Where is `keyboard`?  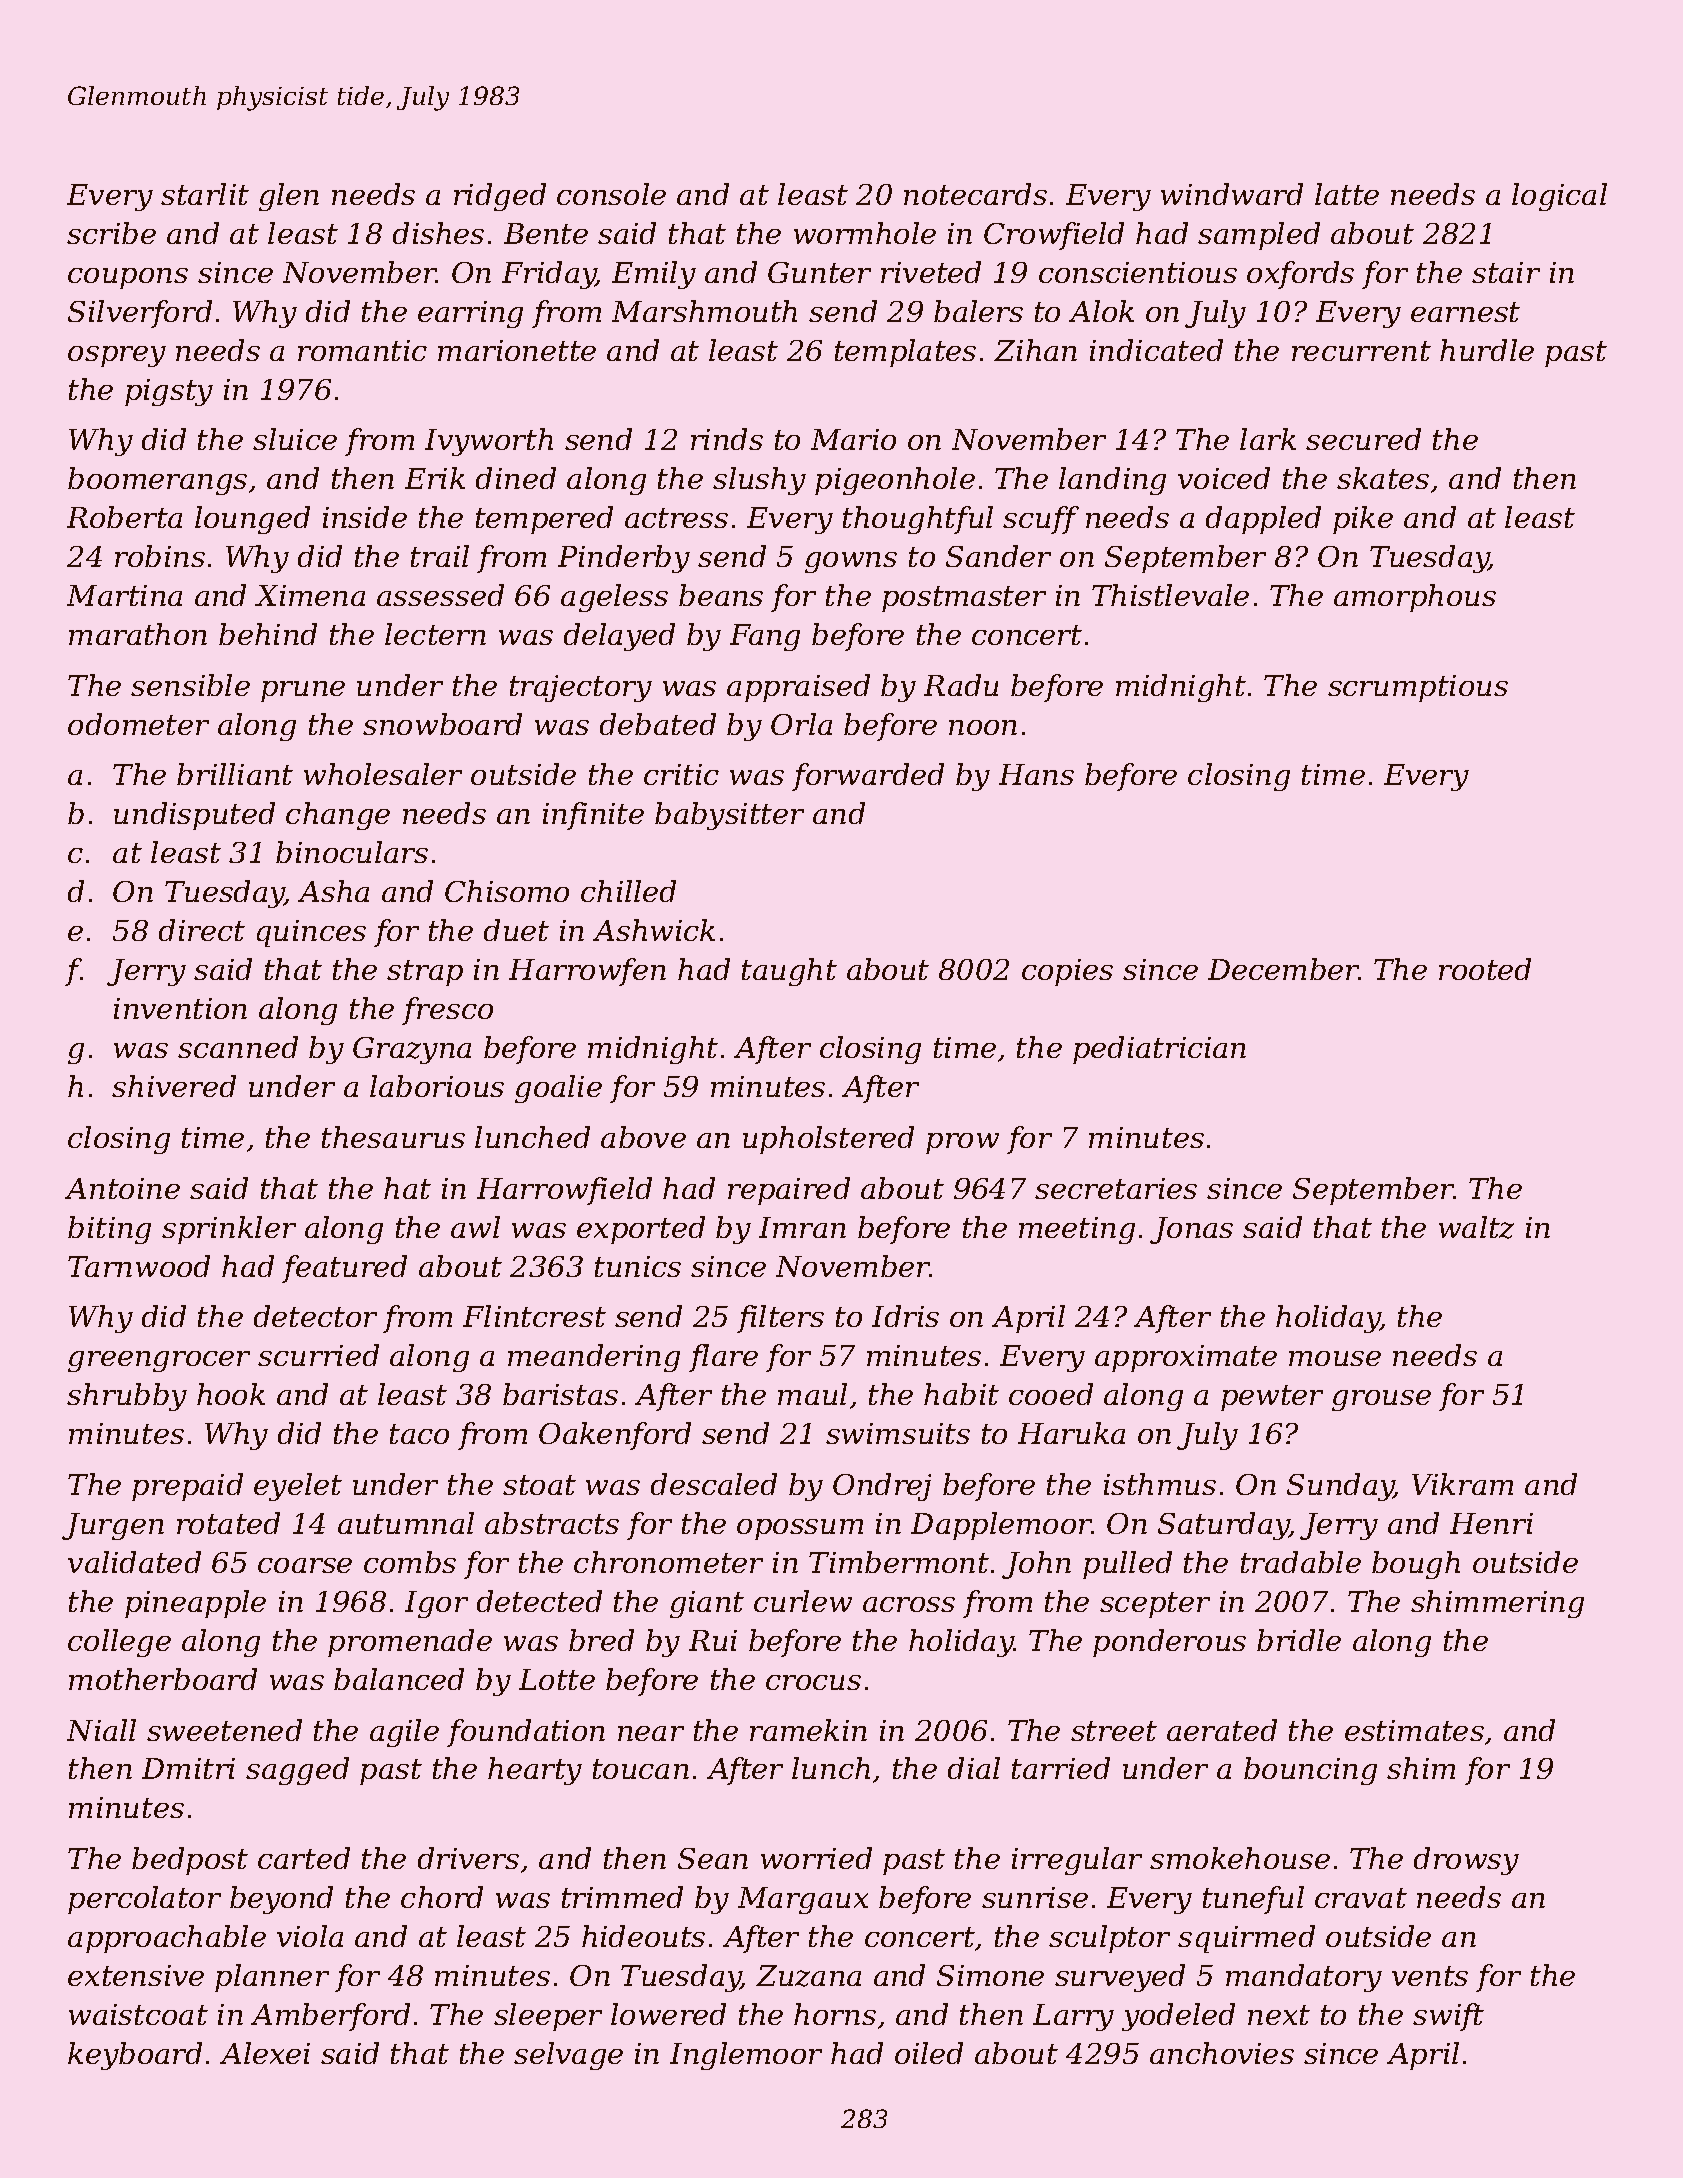
keyboard is located at coordinates (135, 2056).
